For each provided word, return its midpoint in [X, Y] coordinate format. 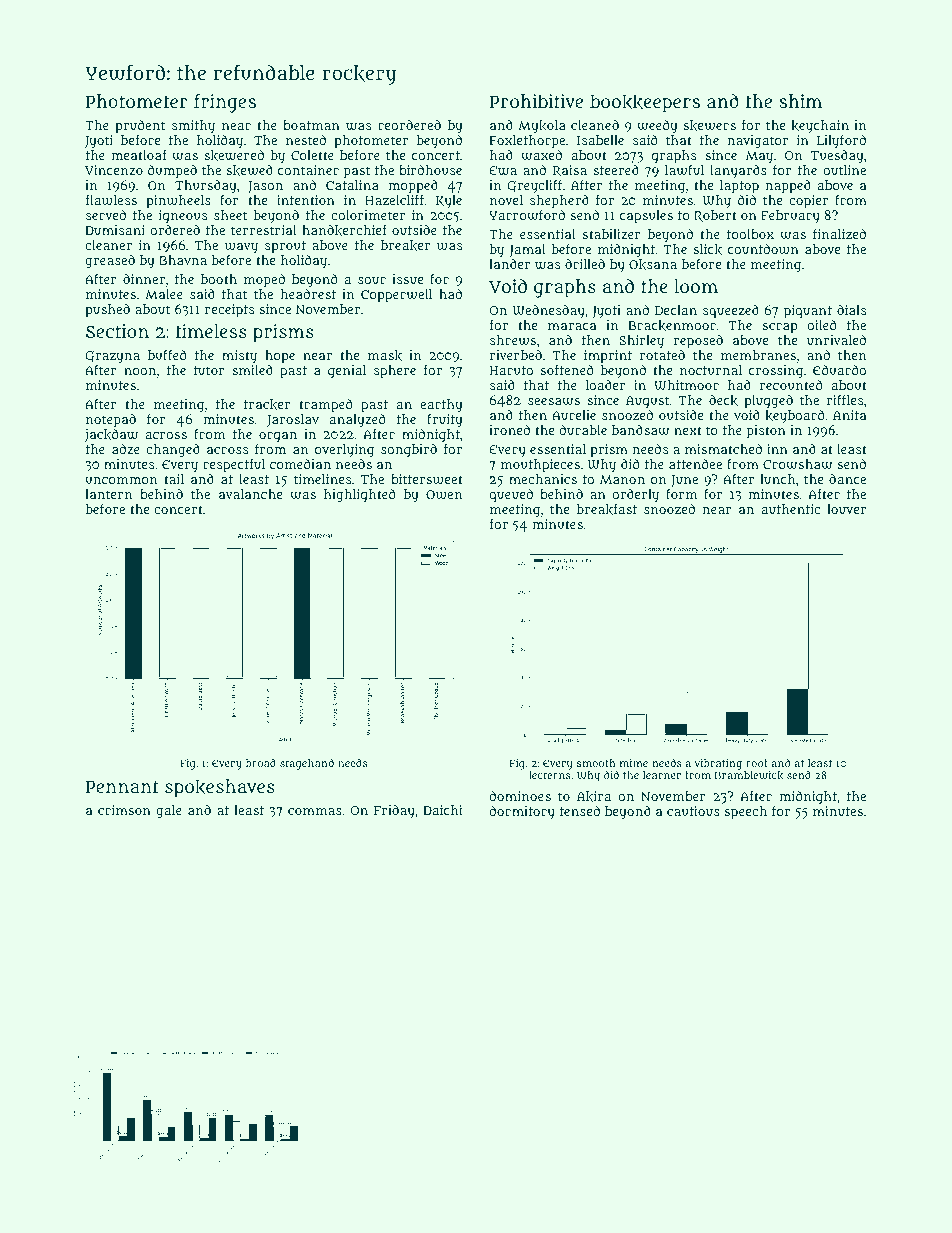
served [106, 215]
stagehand [307, 764]
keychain [820, 127]
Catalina [352, 185]
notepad [111, 420]
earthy [441, 406]
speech [746, 812]
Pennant [122, 787]
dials [851, 310]
